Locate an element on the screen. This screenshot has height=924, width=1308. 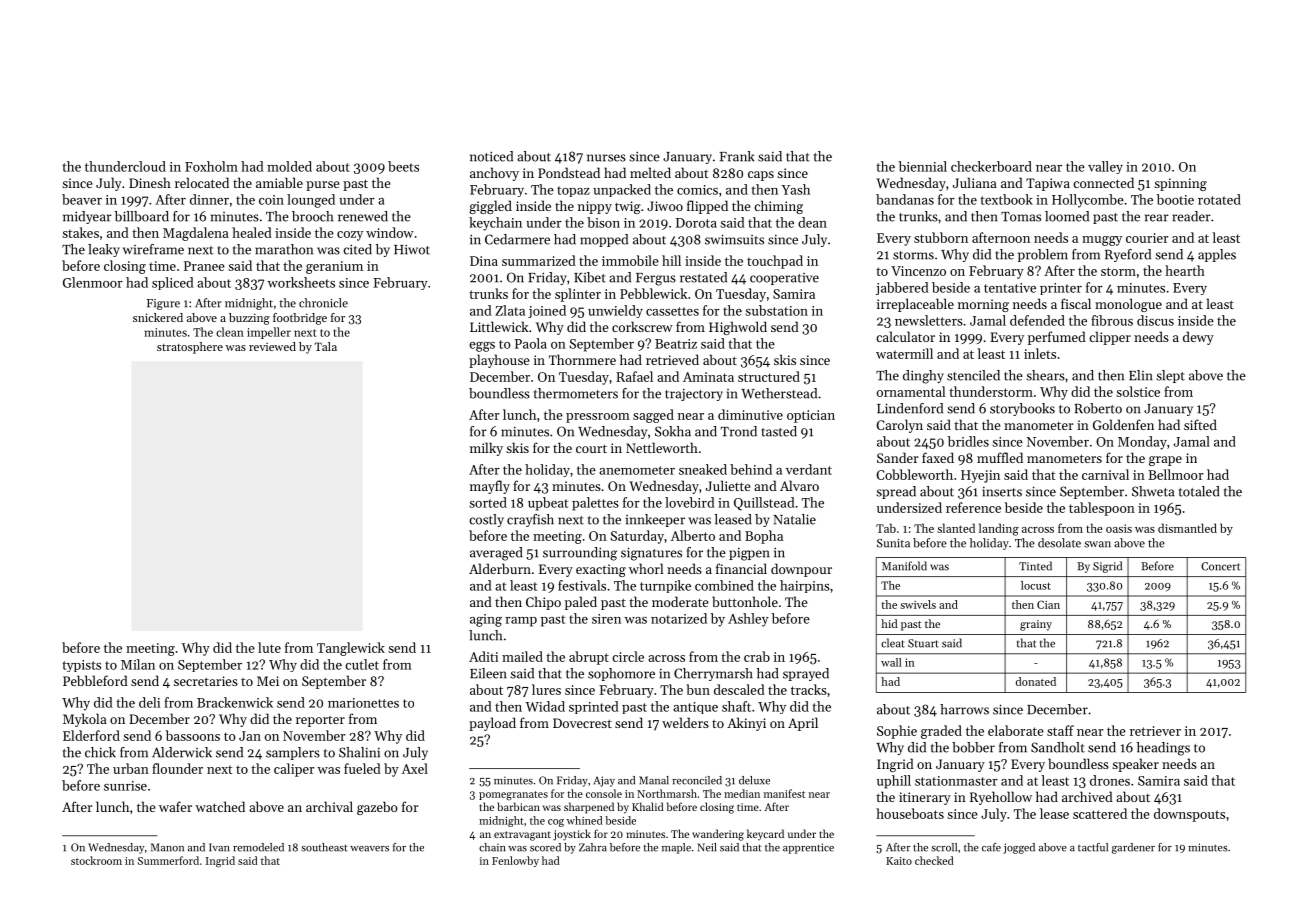
tablespoon is located at coordinates (1102, 509).
